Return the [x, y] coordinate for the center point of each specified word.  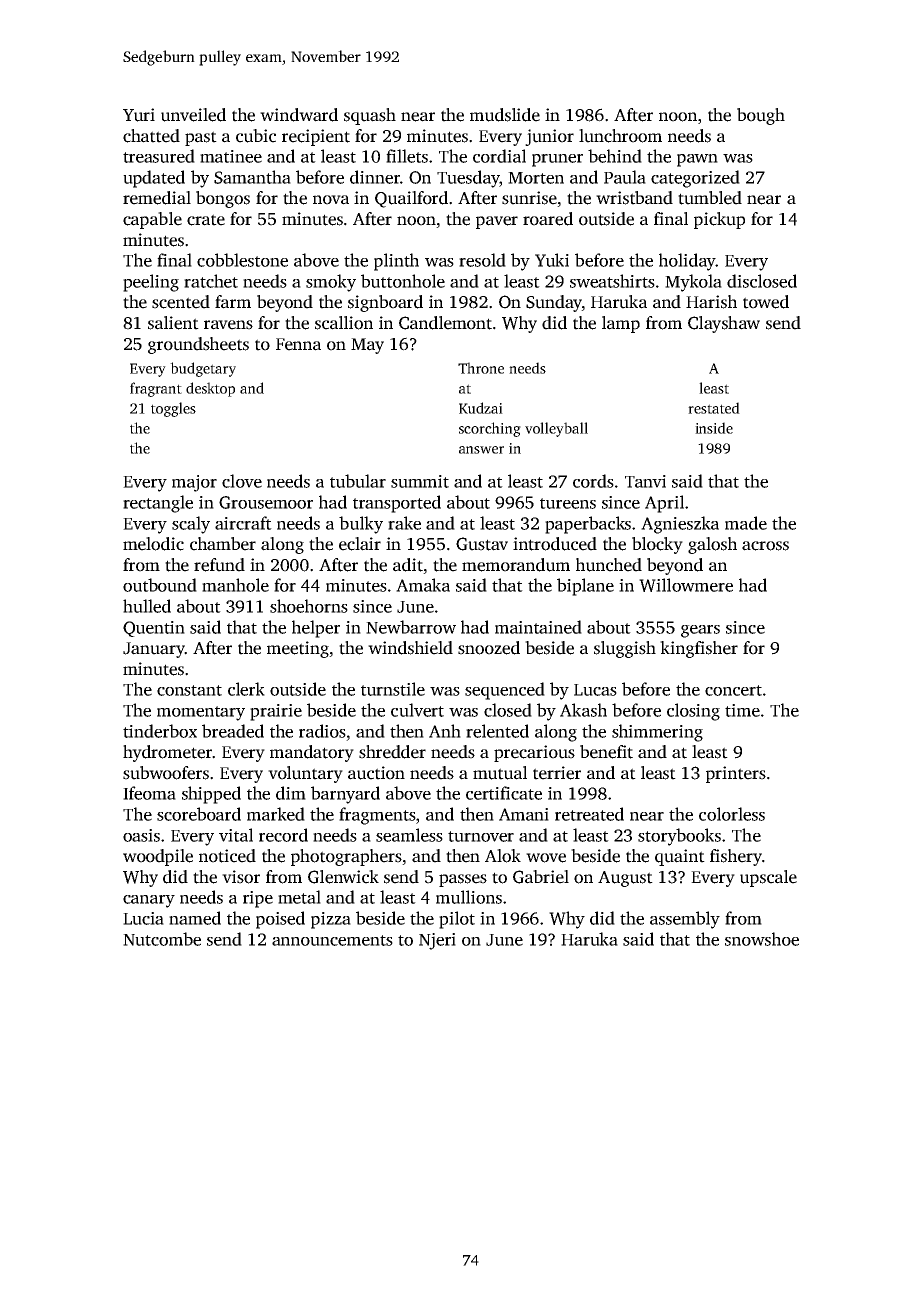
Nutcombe [162, 939]
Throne [481, 368]
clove [242, 481]
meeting [298, 649]
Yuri [139, 115]
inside [714, 428]
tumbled [710, 198]
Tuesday [468, 179]
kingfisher [699, 649]
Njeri [437, 941]
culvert [417, 710]
